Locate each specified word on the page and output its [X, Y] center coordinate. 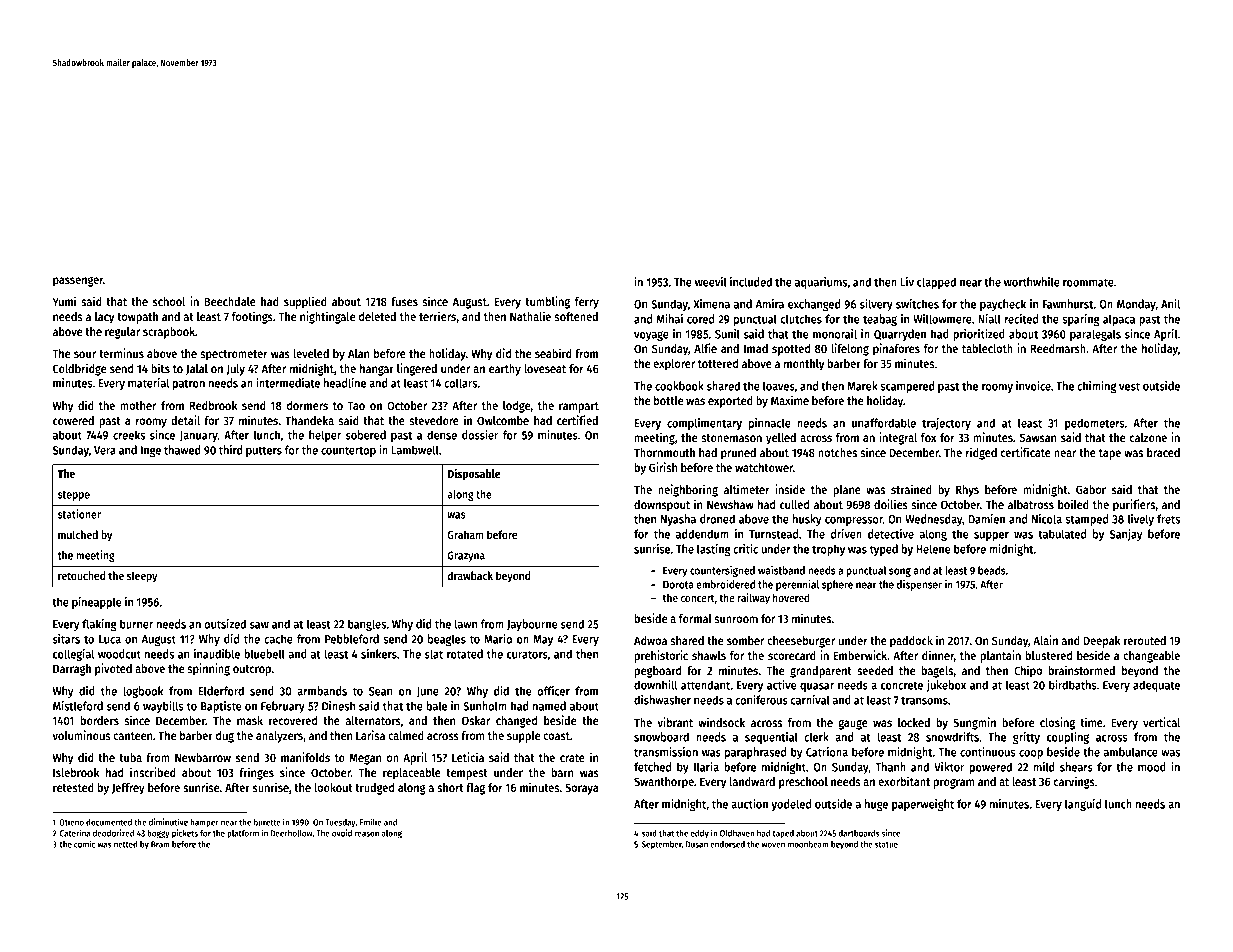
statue [886, 844]
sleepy [142, 577]
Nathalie [530, 316]
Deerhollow [292, 833]
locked [914, 722]
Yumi [64, 301]
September [662, 845]
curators [527, 654]
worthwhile [1032, 282]
